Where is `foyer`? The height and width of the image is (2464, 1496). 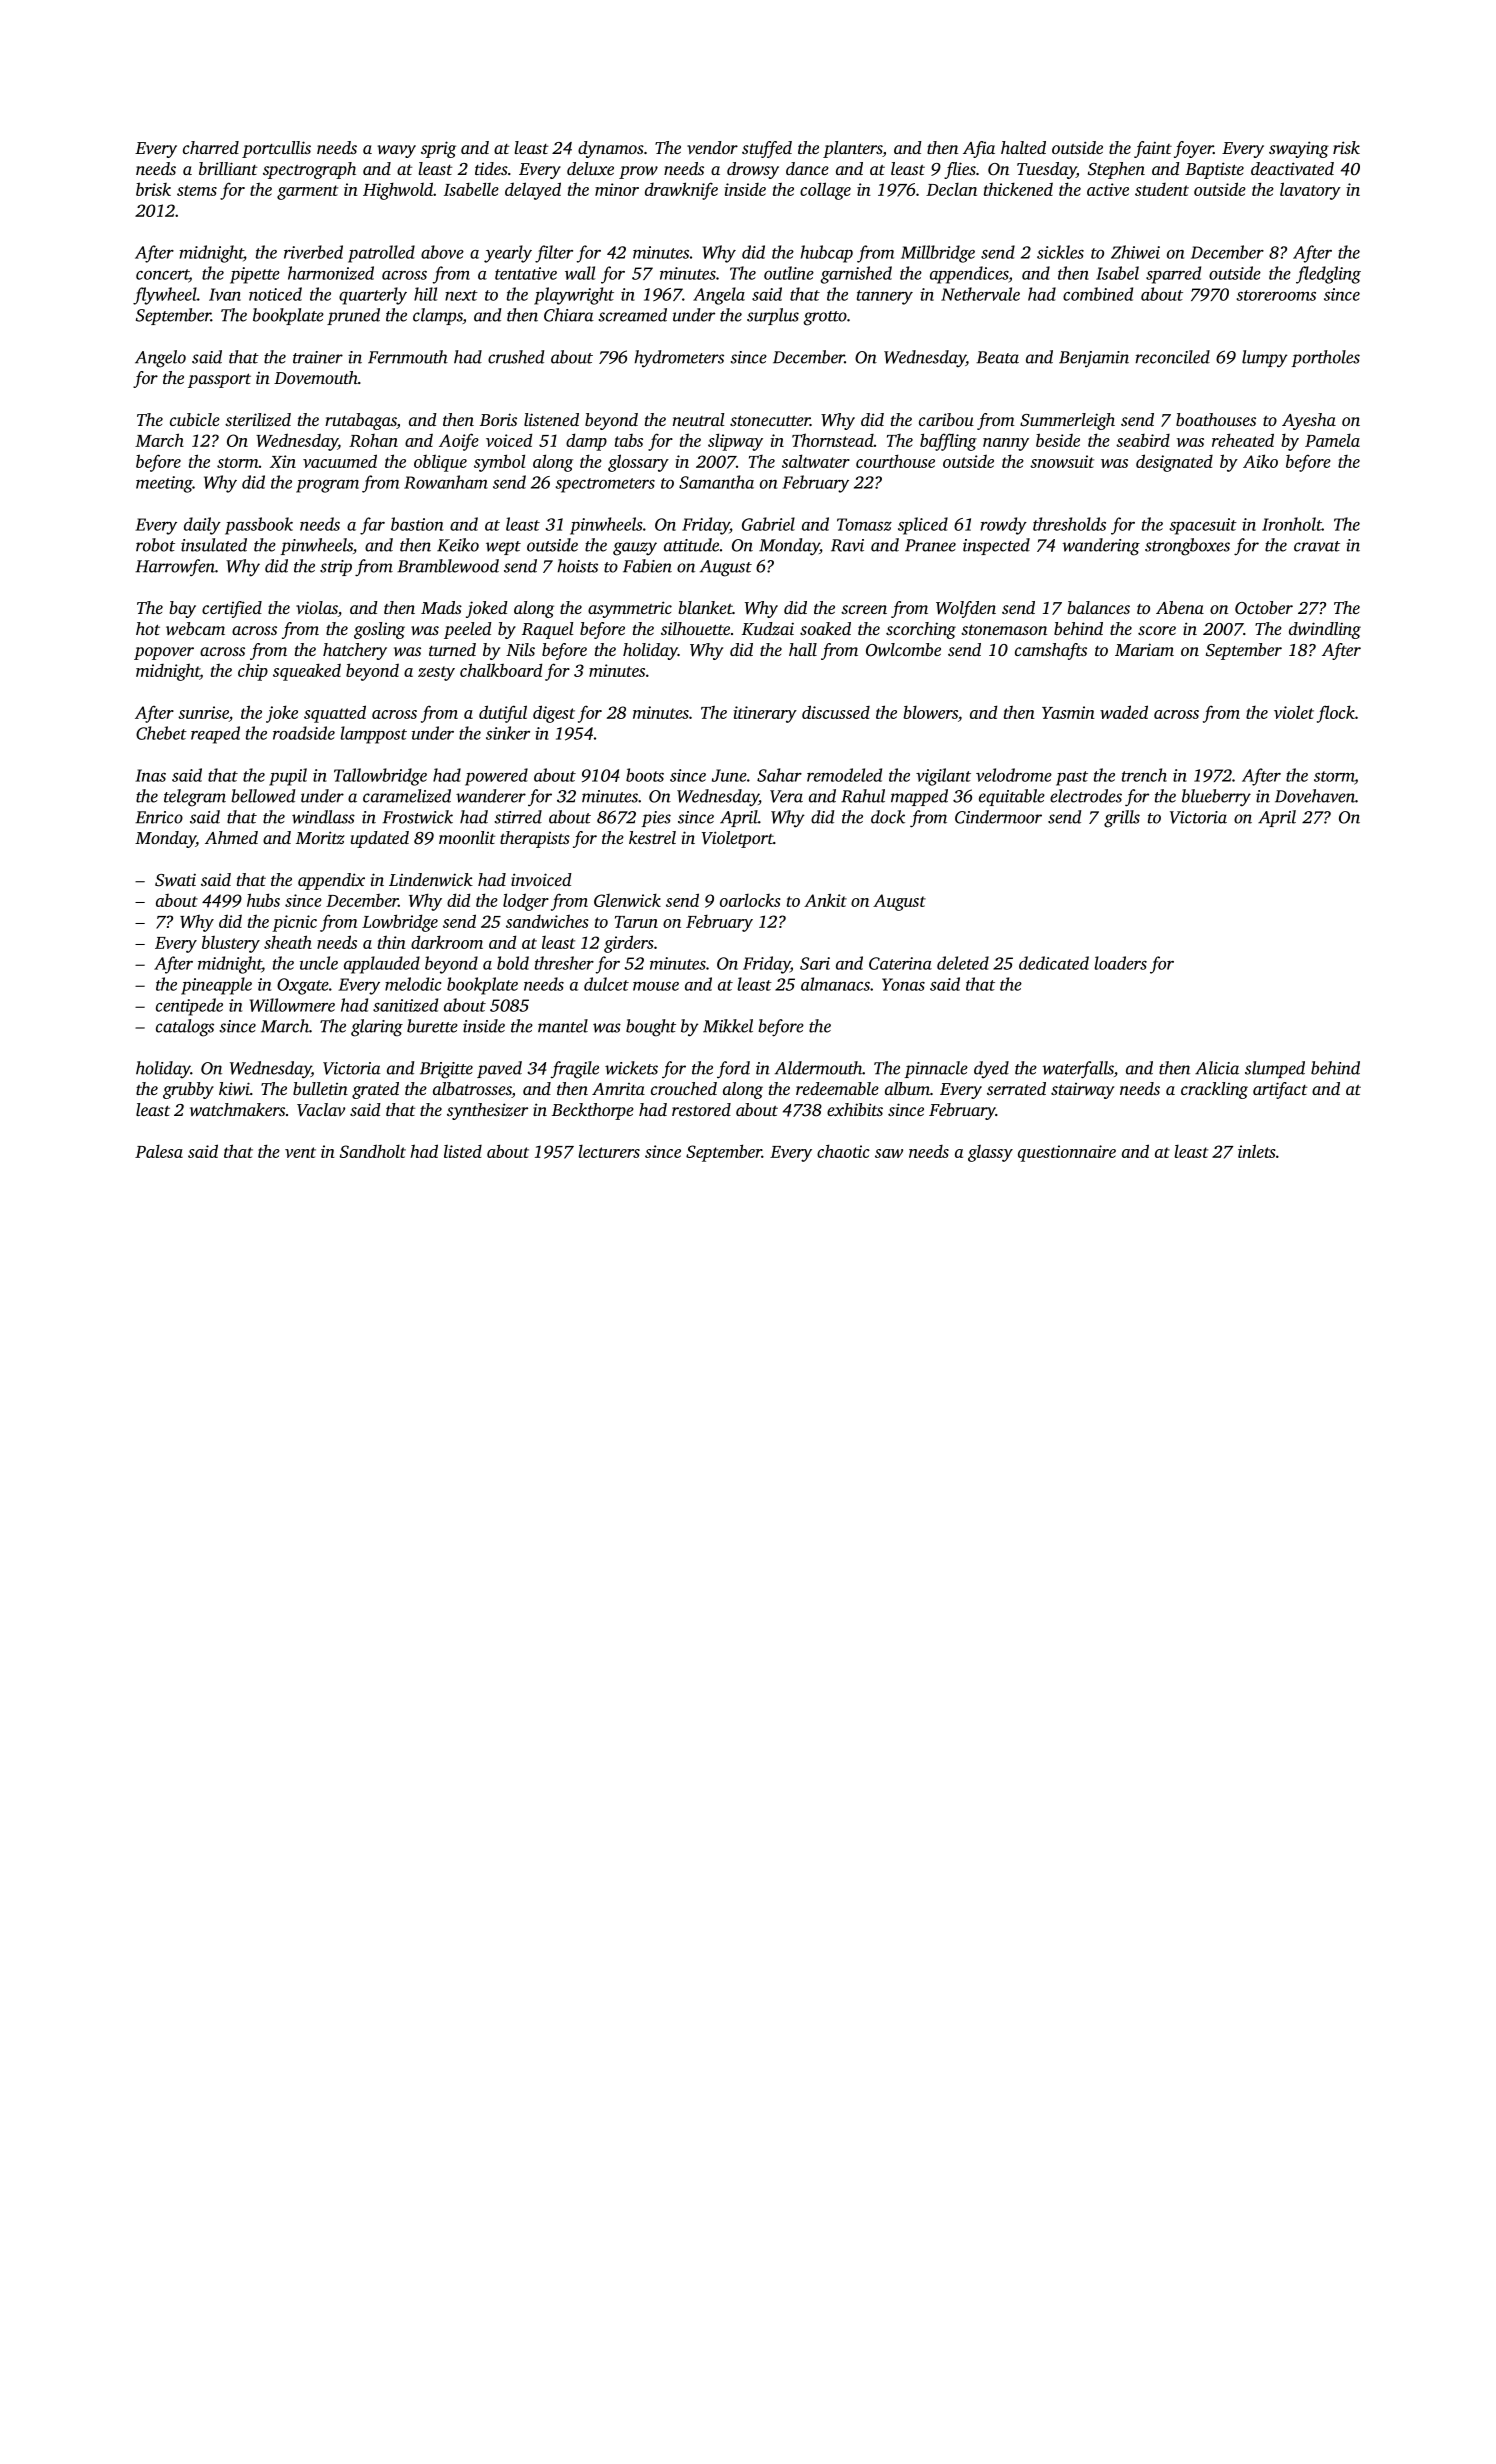
foyer is located at coordinates (1194, 149).
